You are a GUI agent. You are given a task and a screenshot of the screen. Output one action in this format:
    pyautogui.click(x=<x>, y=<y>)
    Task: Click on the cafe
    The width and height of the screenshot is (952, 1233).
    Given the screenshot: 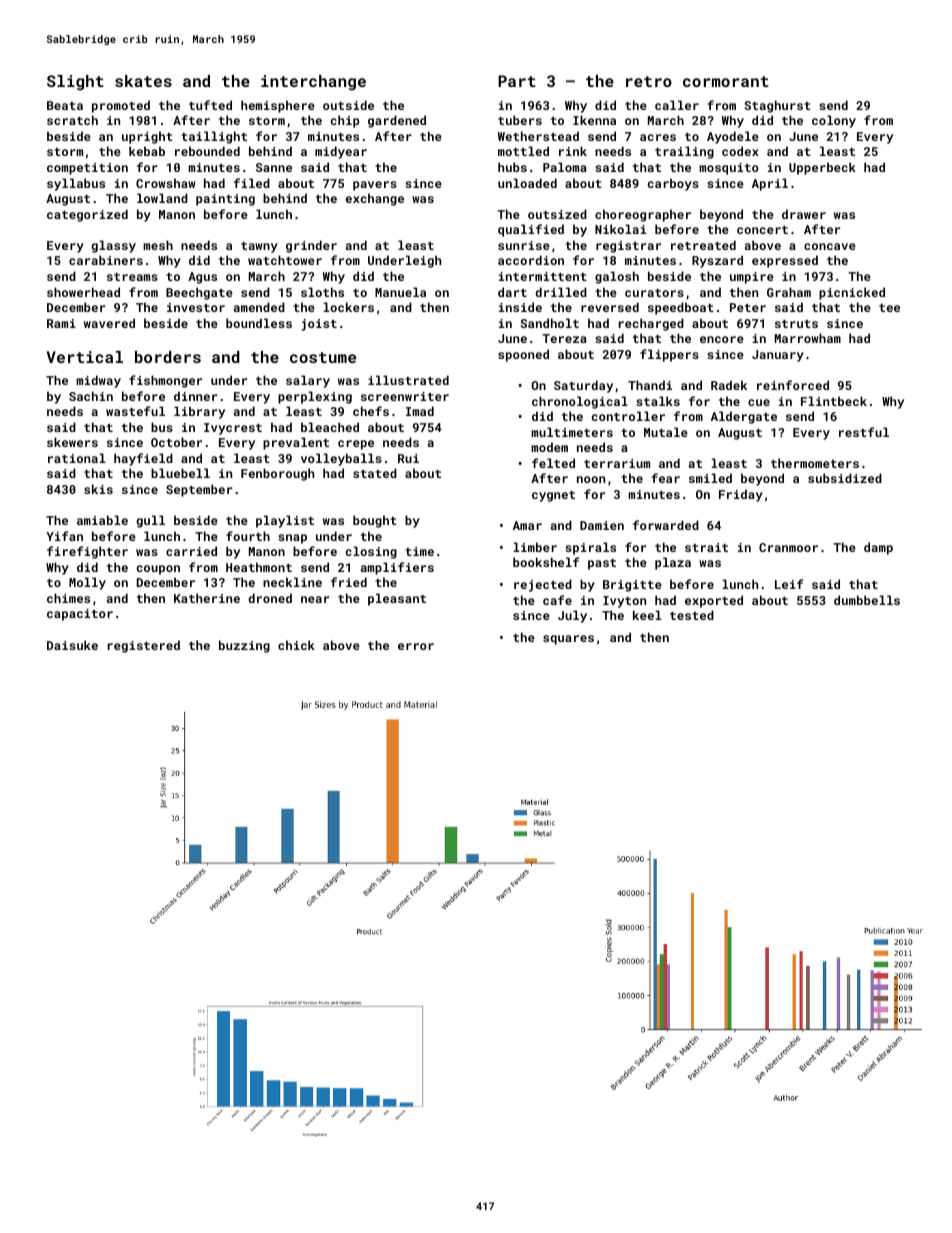 What is the action you would take?
    pyautogui.click(x=557, y=600)
